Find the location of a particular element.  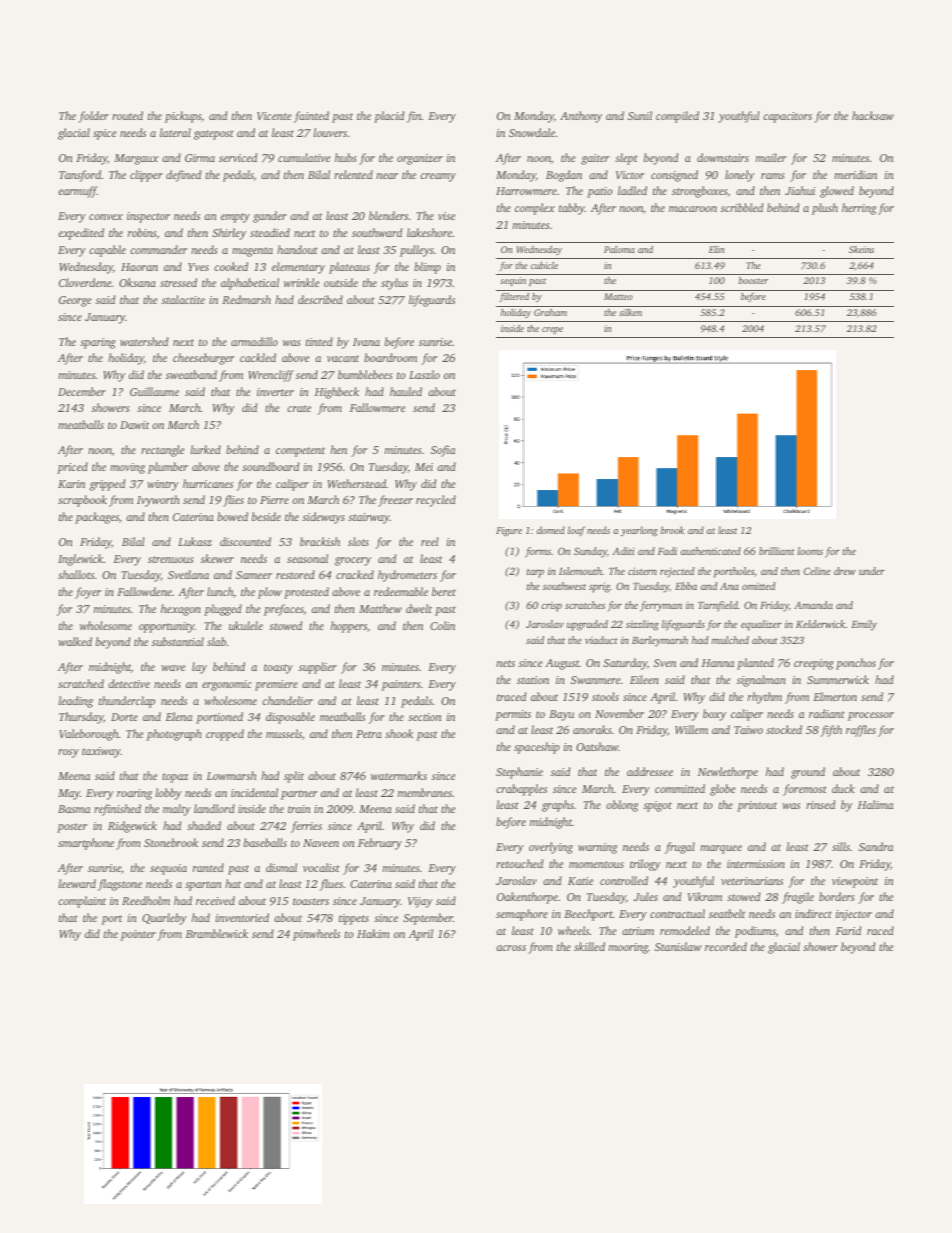

Sandra is located at coordinates (876, 846).
